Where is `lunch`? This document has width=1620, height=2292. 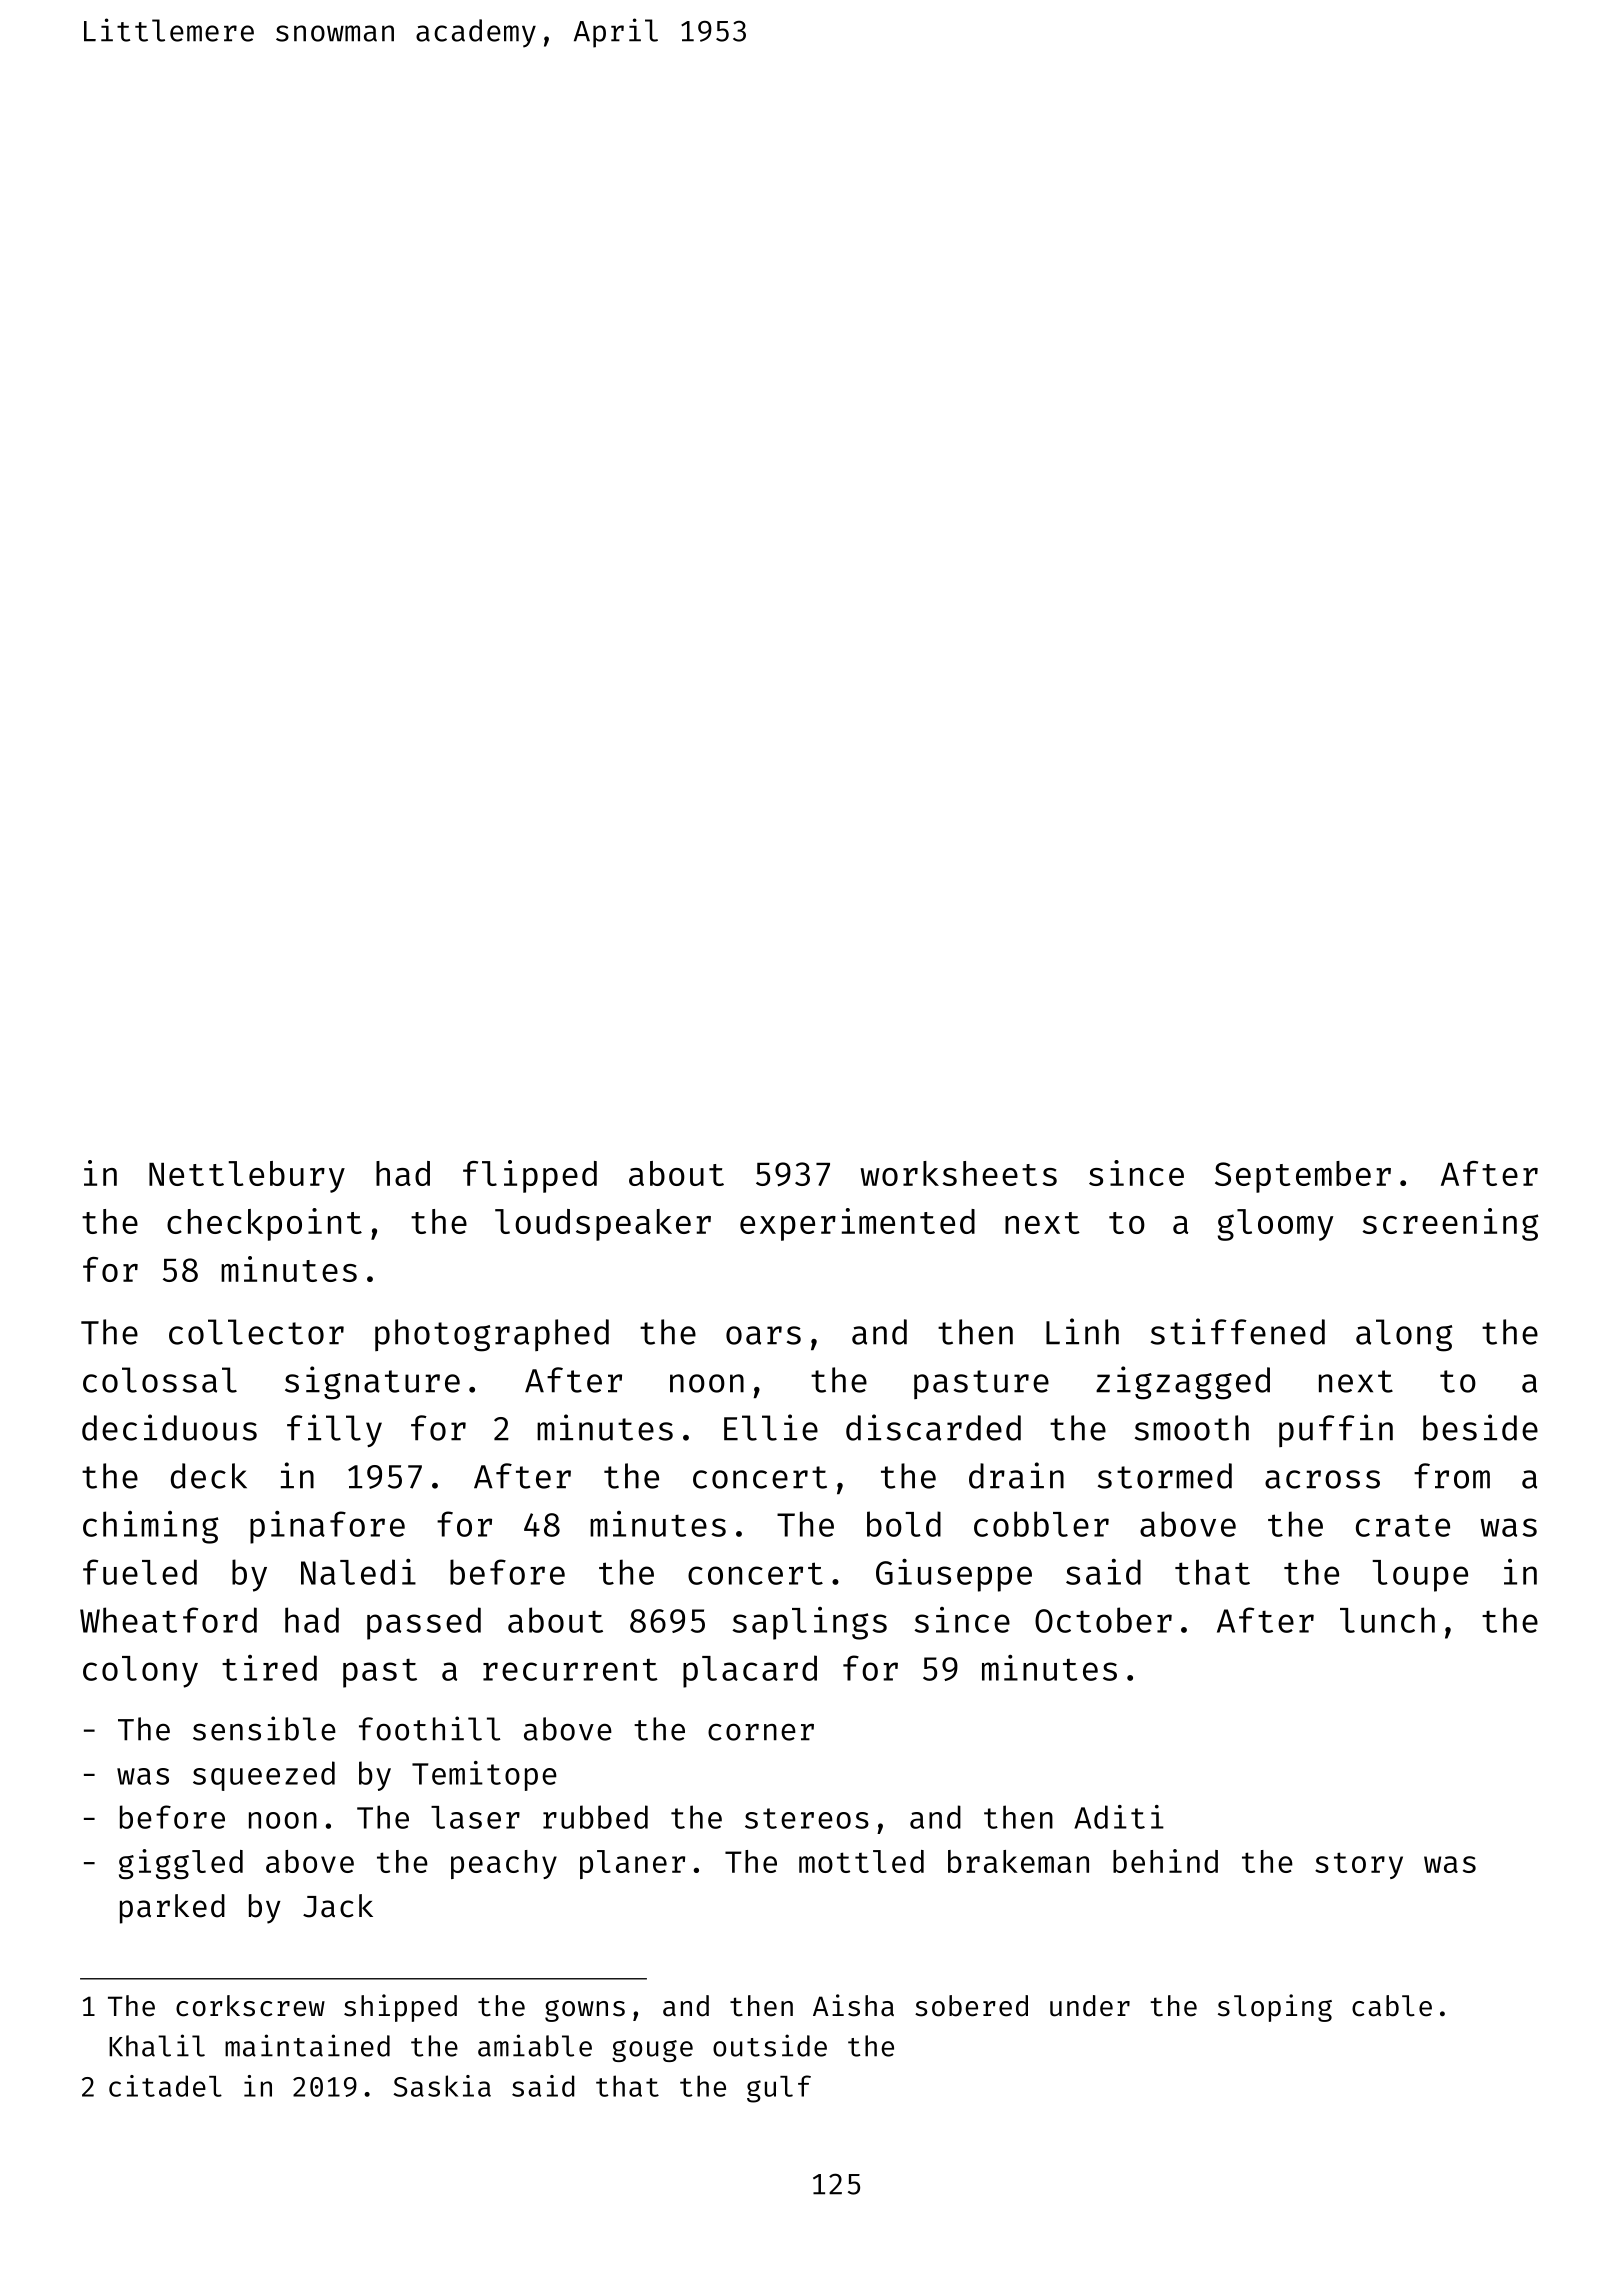
lunch is located at coordinates (1387, 1620).
